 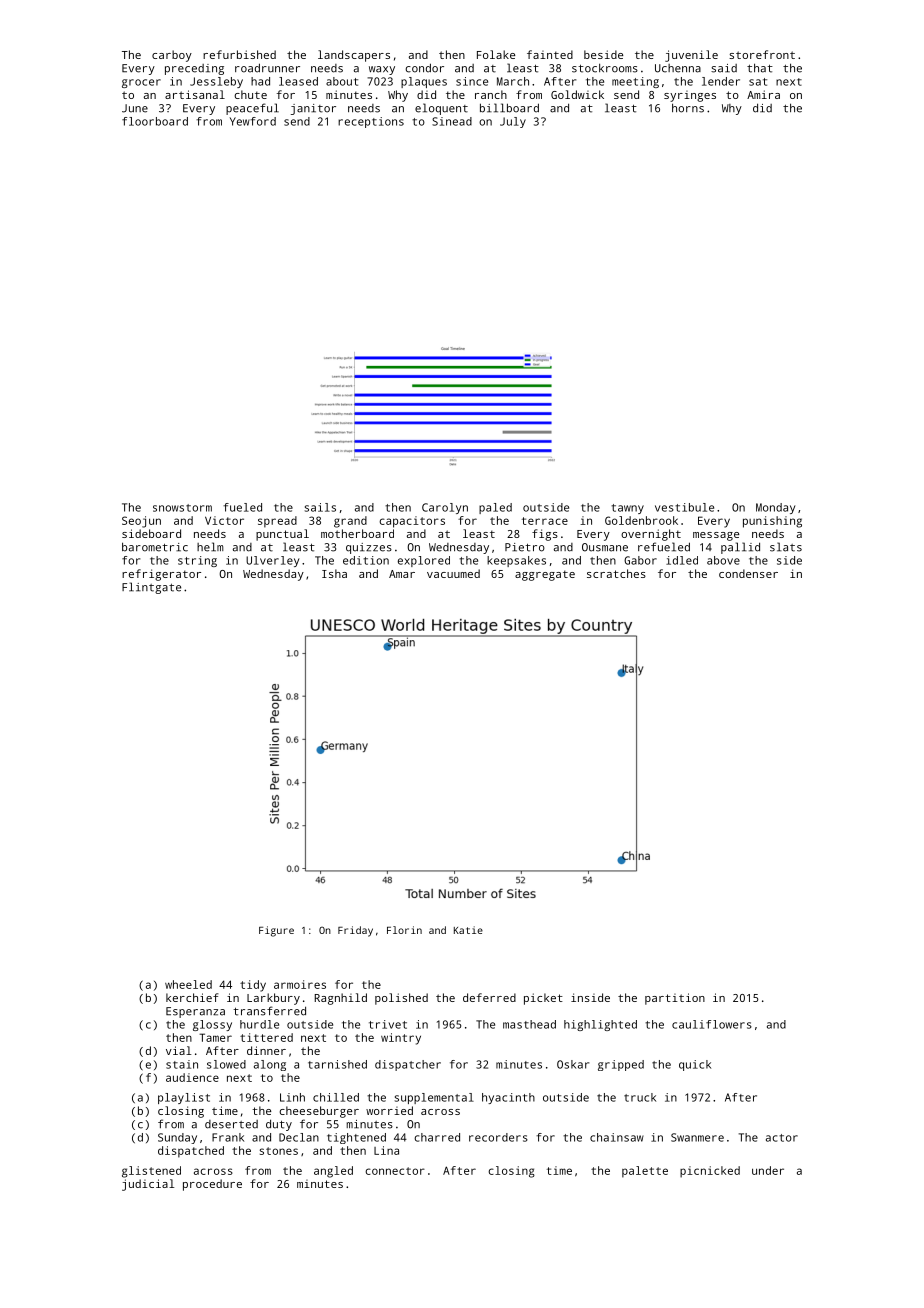 What do you see at coordinates (279, 1151) in the document?
I see `stones` at bounding box center [279, 1151].
